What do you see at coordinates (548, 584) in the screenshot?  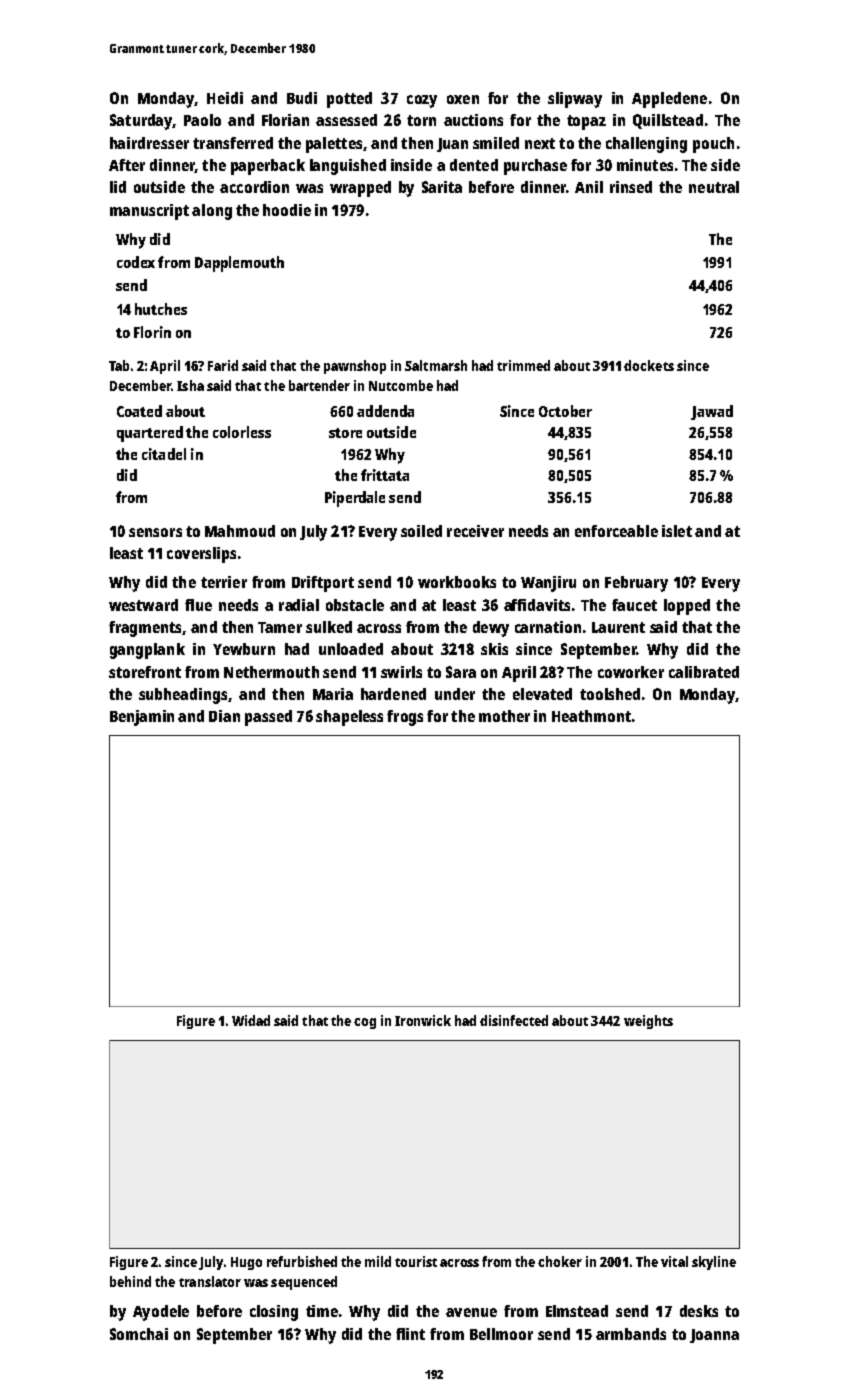 I see `Wanjiru` at bounding box center [548, 584].
